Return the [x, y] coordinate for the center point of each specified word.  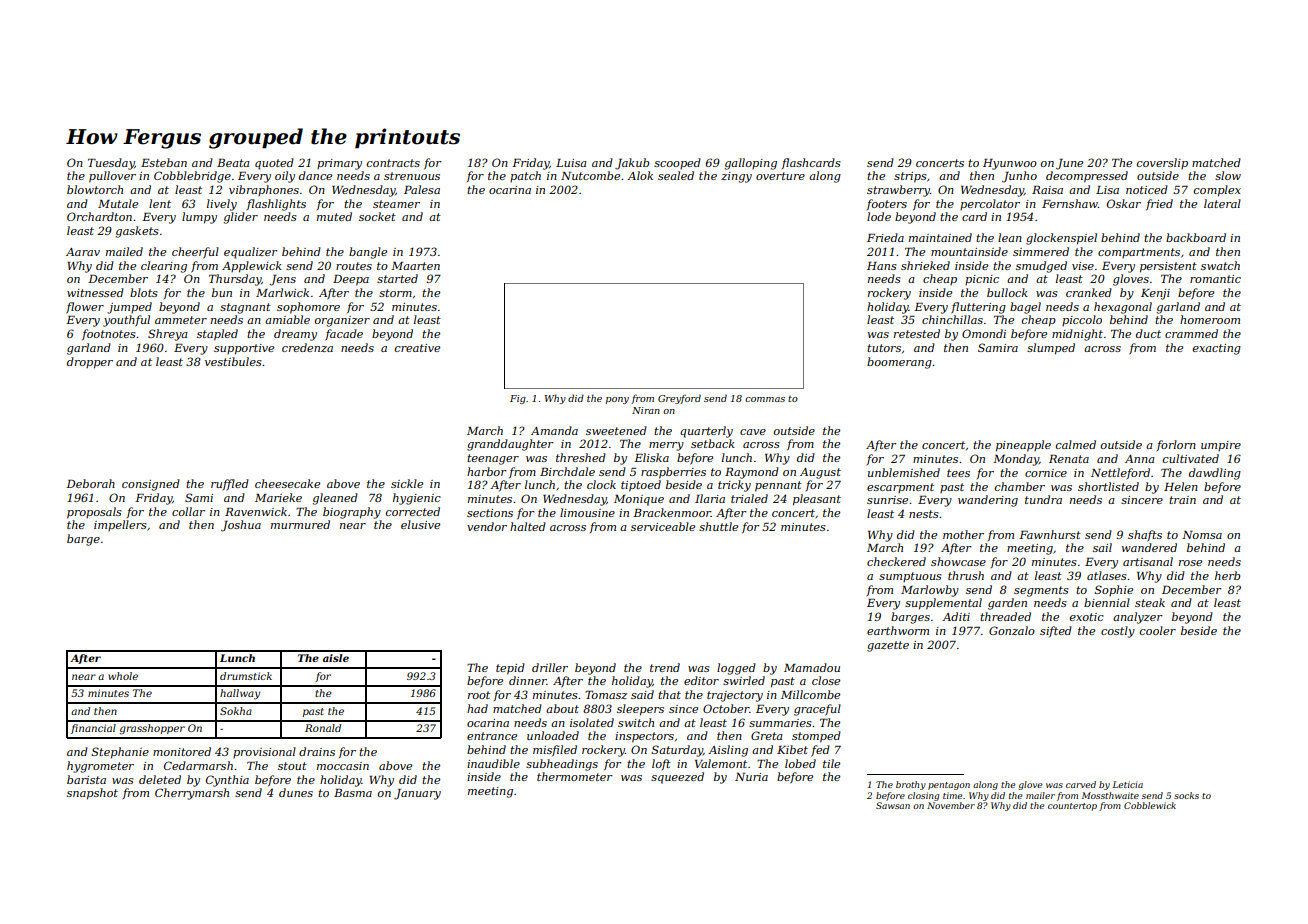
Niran [646, 410]
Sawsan [893, 805]
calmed [1076, 444]
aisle [336, 658]
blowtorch [95, 189]
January [417, 794]
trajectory [735, 696]
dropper [90, 363]
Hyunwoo [1010, 164]
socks [1186, 795]
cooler [1158, 630]
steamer [396, 204]
